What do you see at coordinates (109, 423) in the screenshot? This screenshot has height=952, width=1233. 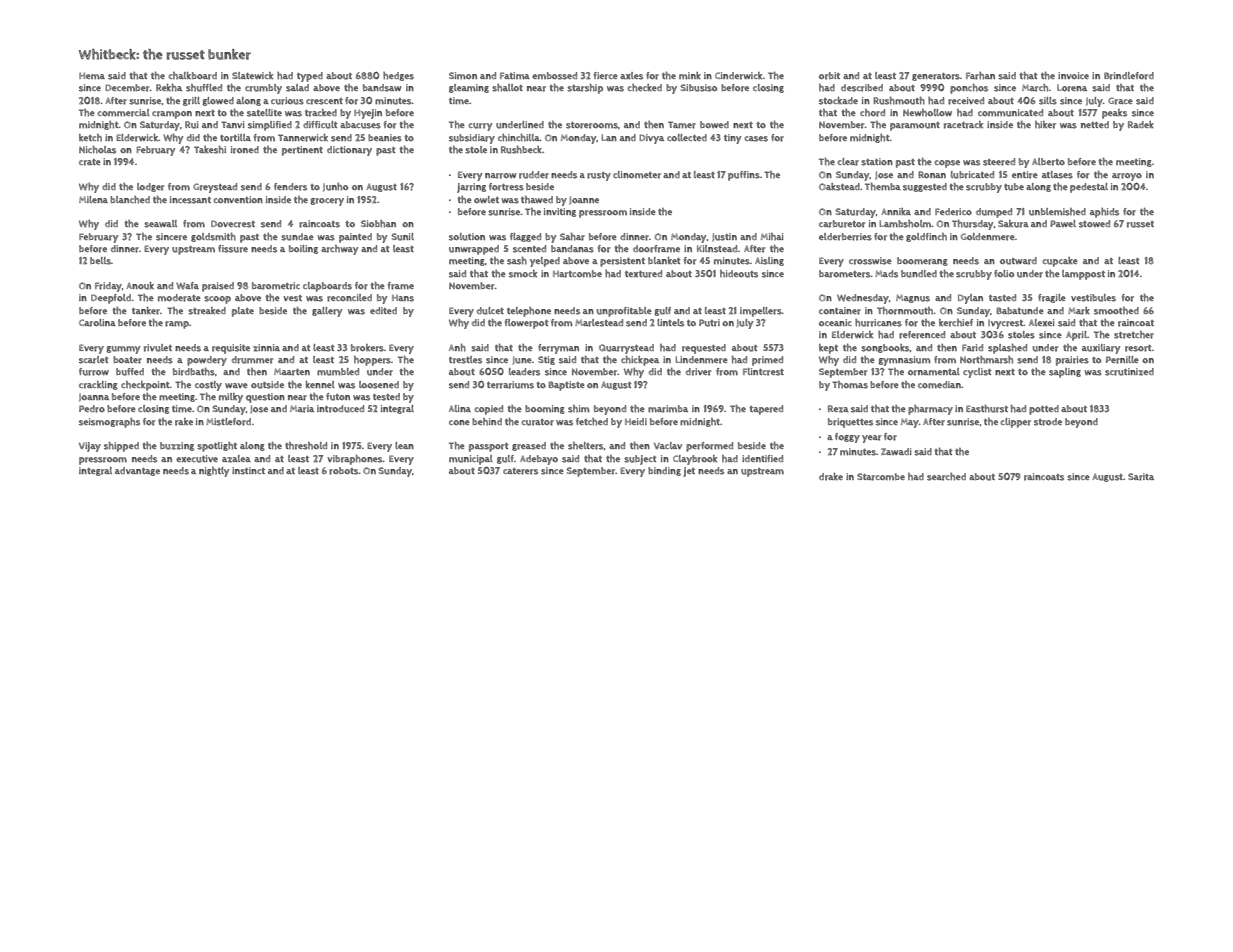 I see `seismographs` at bounding box center [109, 423].
